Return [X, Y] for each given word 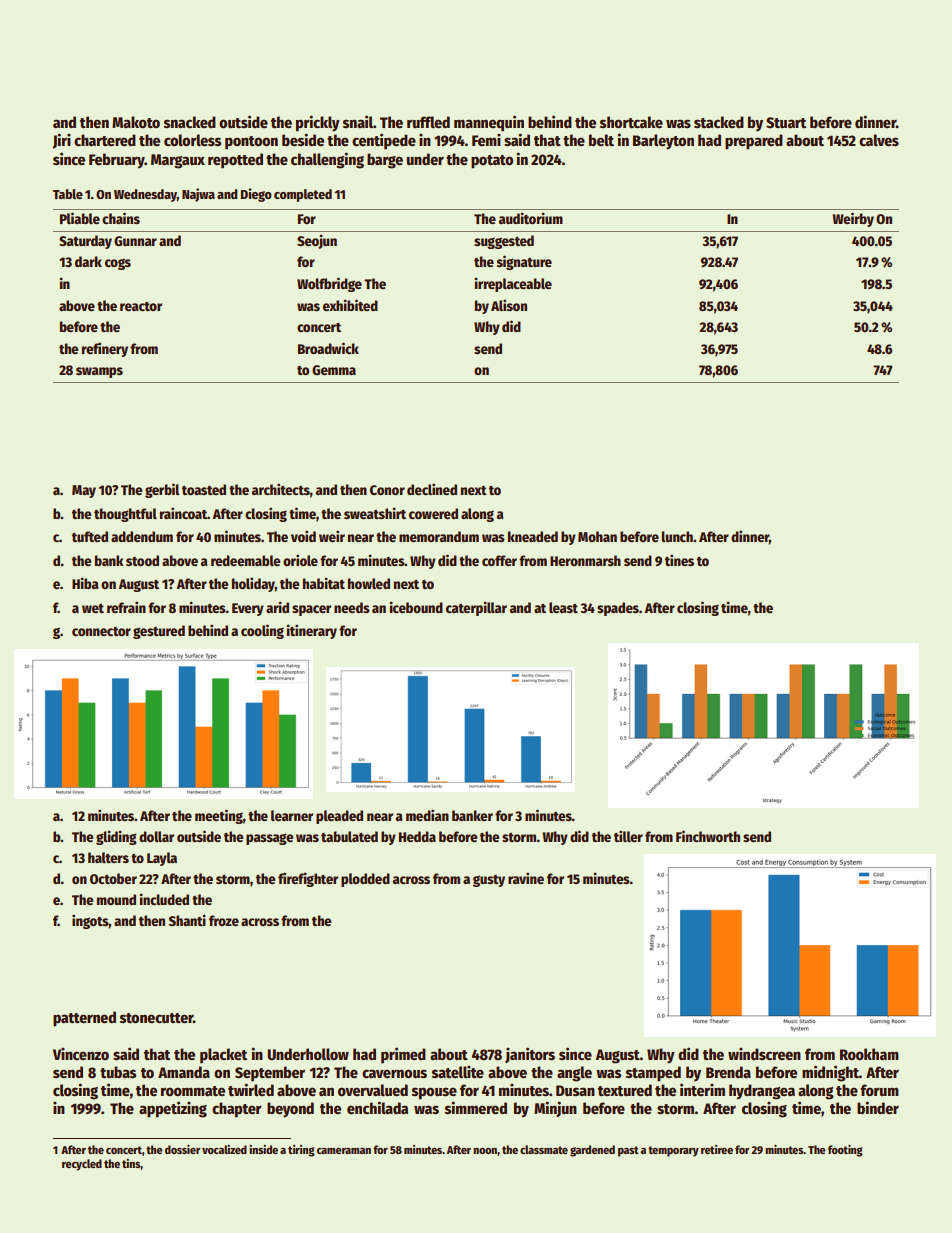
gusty [489, 881]
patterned [84, 1019]
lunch [677, 536]
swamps [99, 372]
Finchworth [708, 836]
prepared [754, 142]
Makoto [136, 122]
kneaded [533, 536]
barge [385, 161]
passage [269, 839]
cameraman [344, 1151]
